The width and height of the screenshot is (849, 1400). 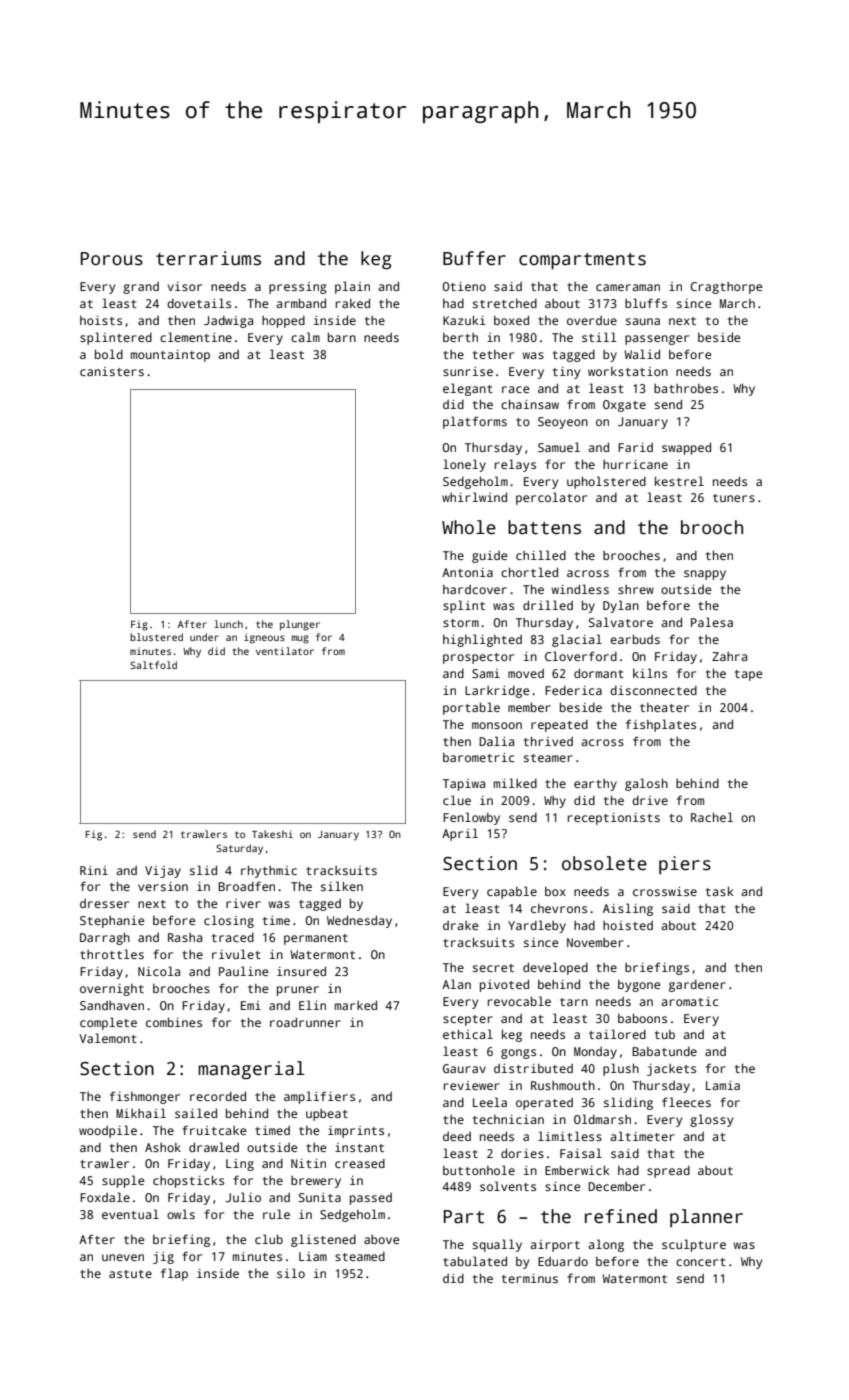 What do you see at coordinates (697, 986) in the screenshot?
I see `gardener` at bounding box center [697, 986].
